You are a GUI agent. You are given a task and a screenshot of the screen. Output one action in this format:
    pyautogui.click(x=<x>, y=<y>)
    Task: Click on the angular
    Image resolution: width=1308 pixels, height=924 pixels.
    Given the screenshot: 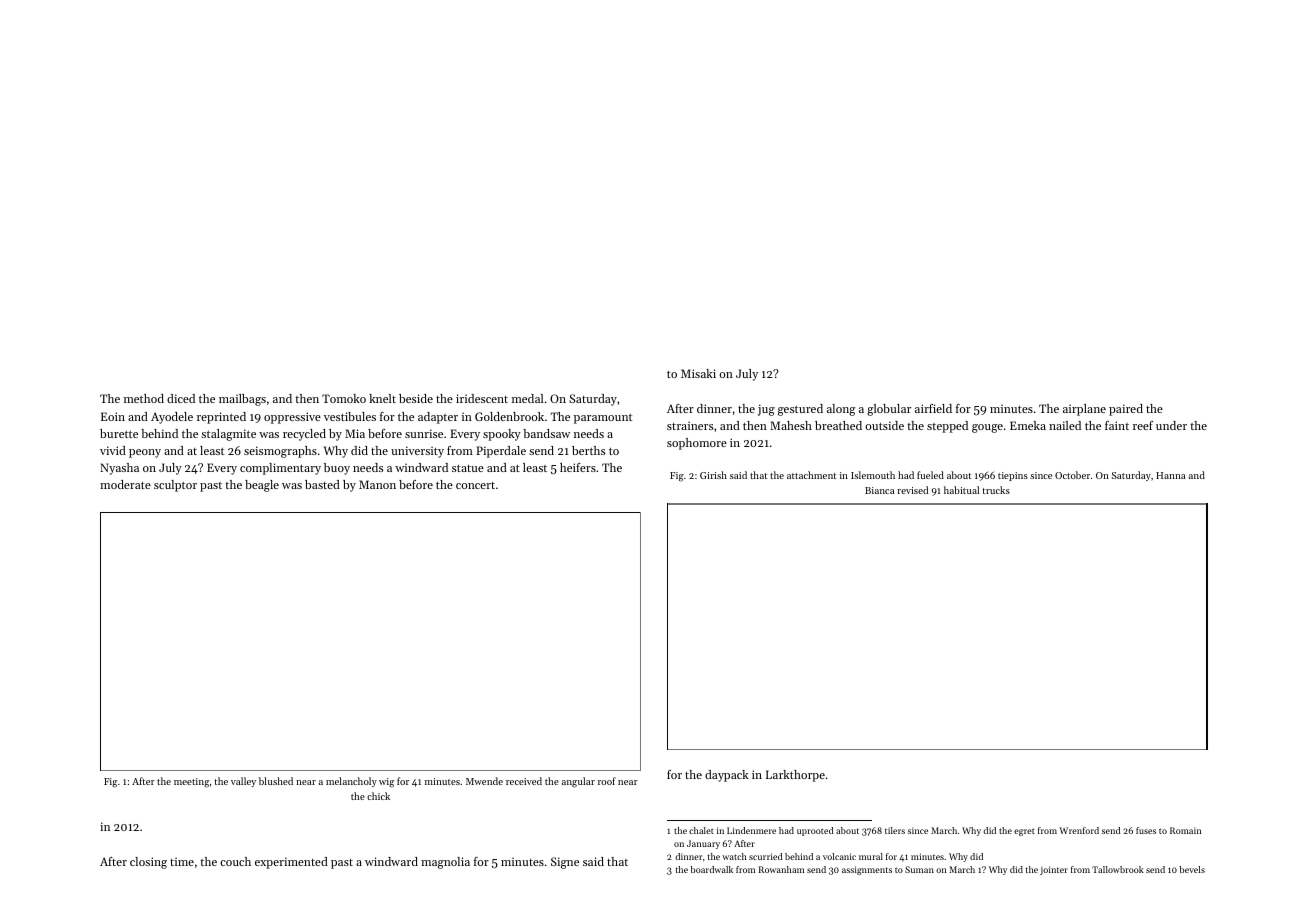 What is the action you would take?
    pyautogui.click(x=578, y=782)
